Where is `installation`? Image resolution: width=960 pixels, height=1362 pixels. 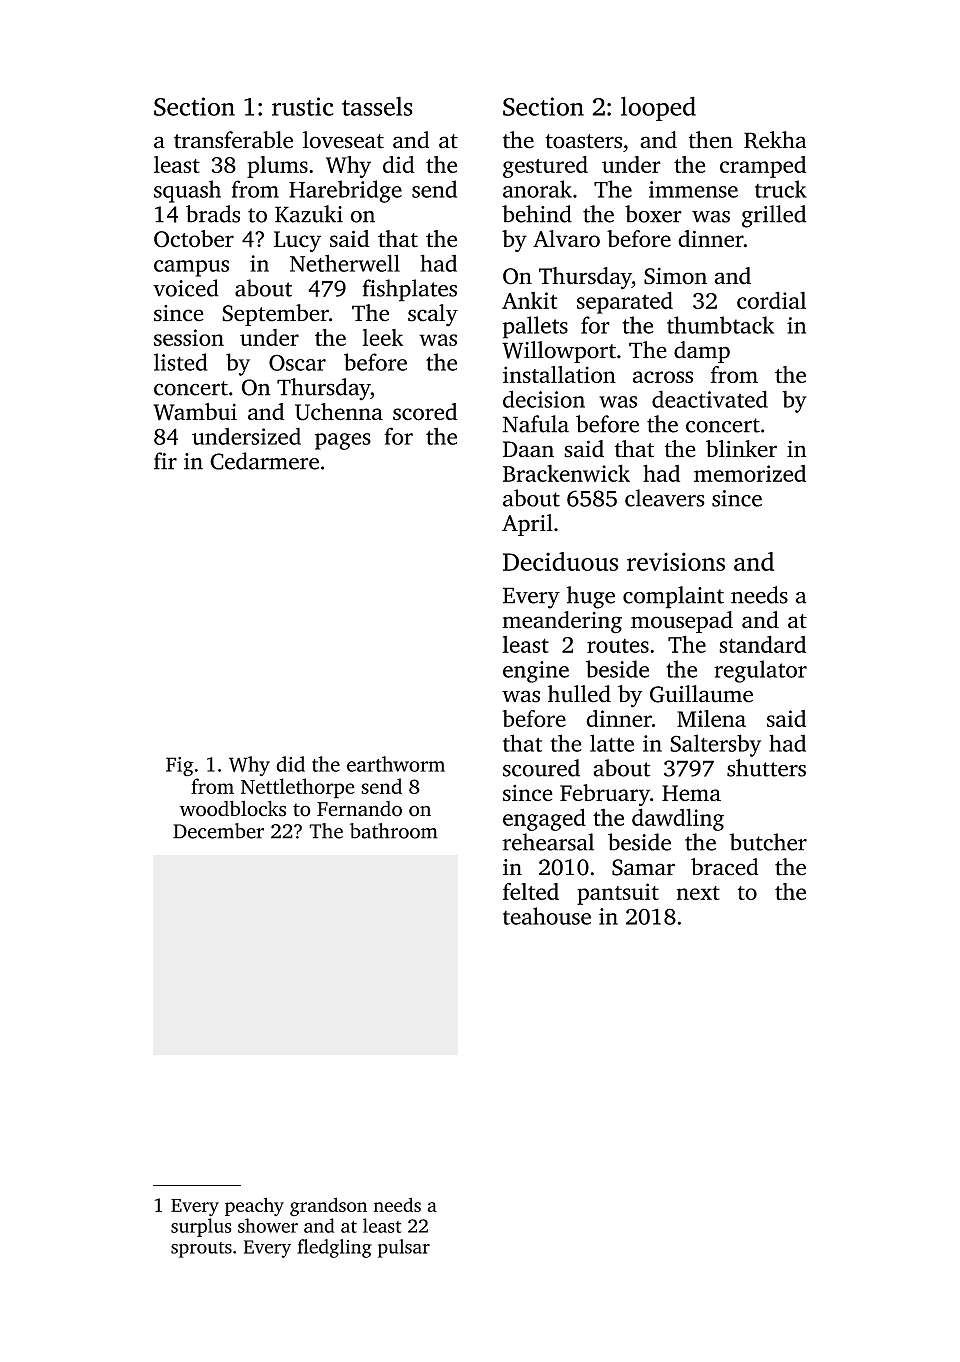 installation is located at coordinates (559, 374).
